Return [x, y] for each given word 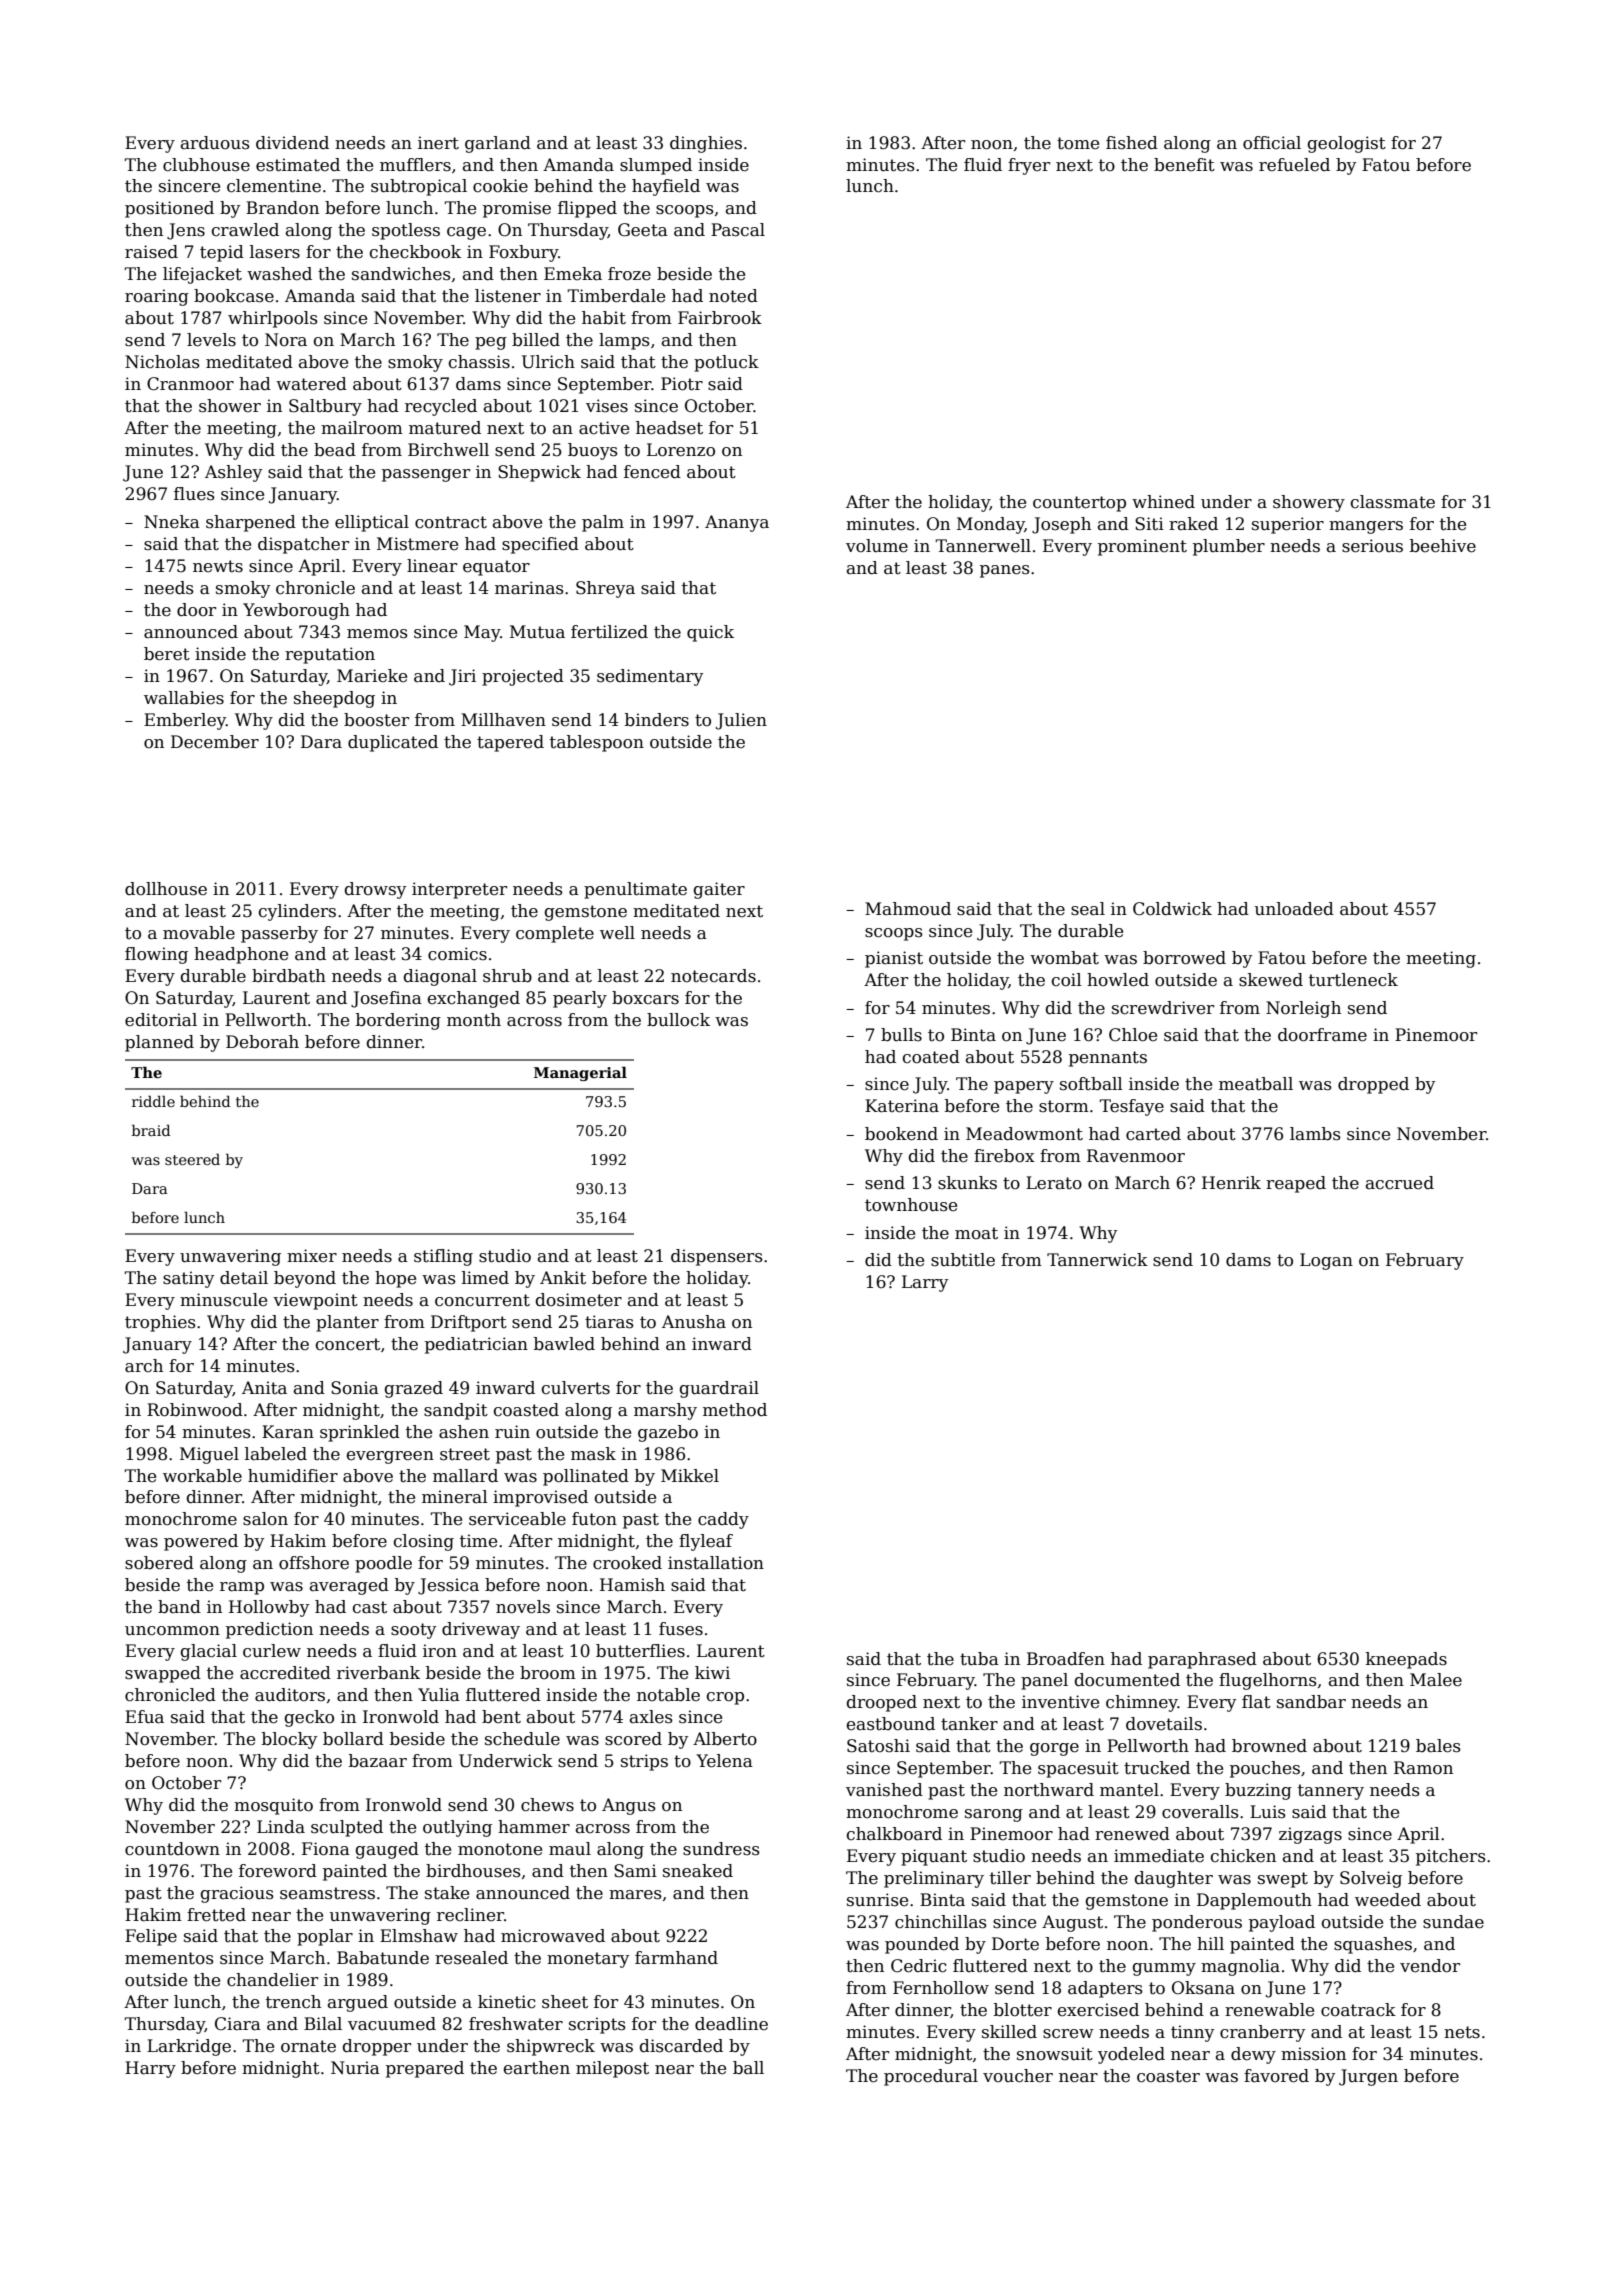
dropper [377, 2047]
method [735, 1410]
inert [438, 143]
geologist [1347, 144]
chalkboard [894, 1834]
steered [192, 1159]
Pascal [738, 230]
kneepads [1406, 1660]
